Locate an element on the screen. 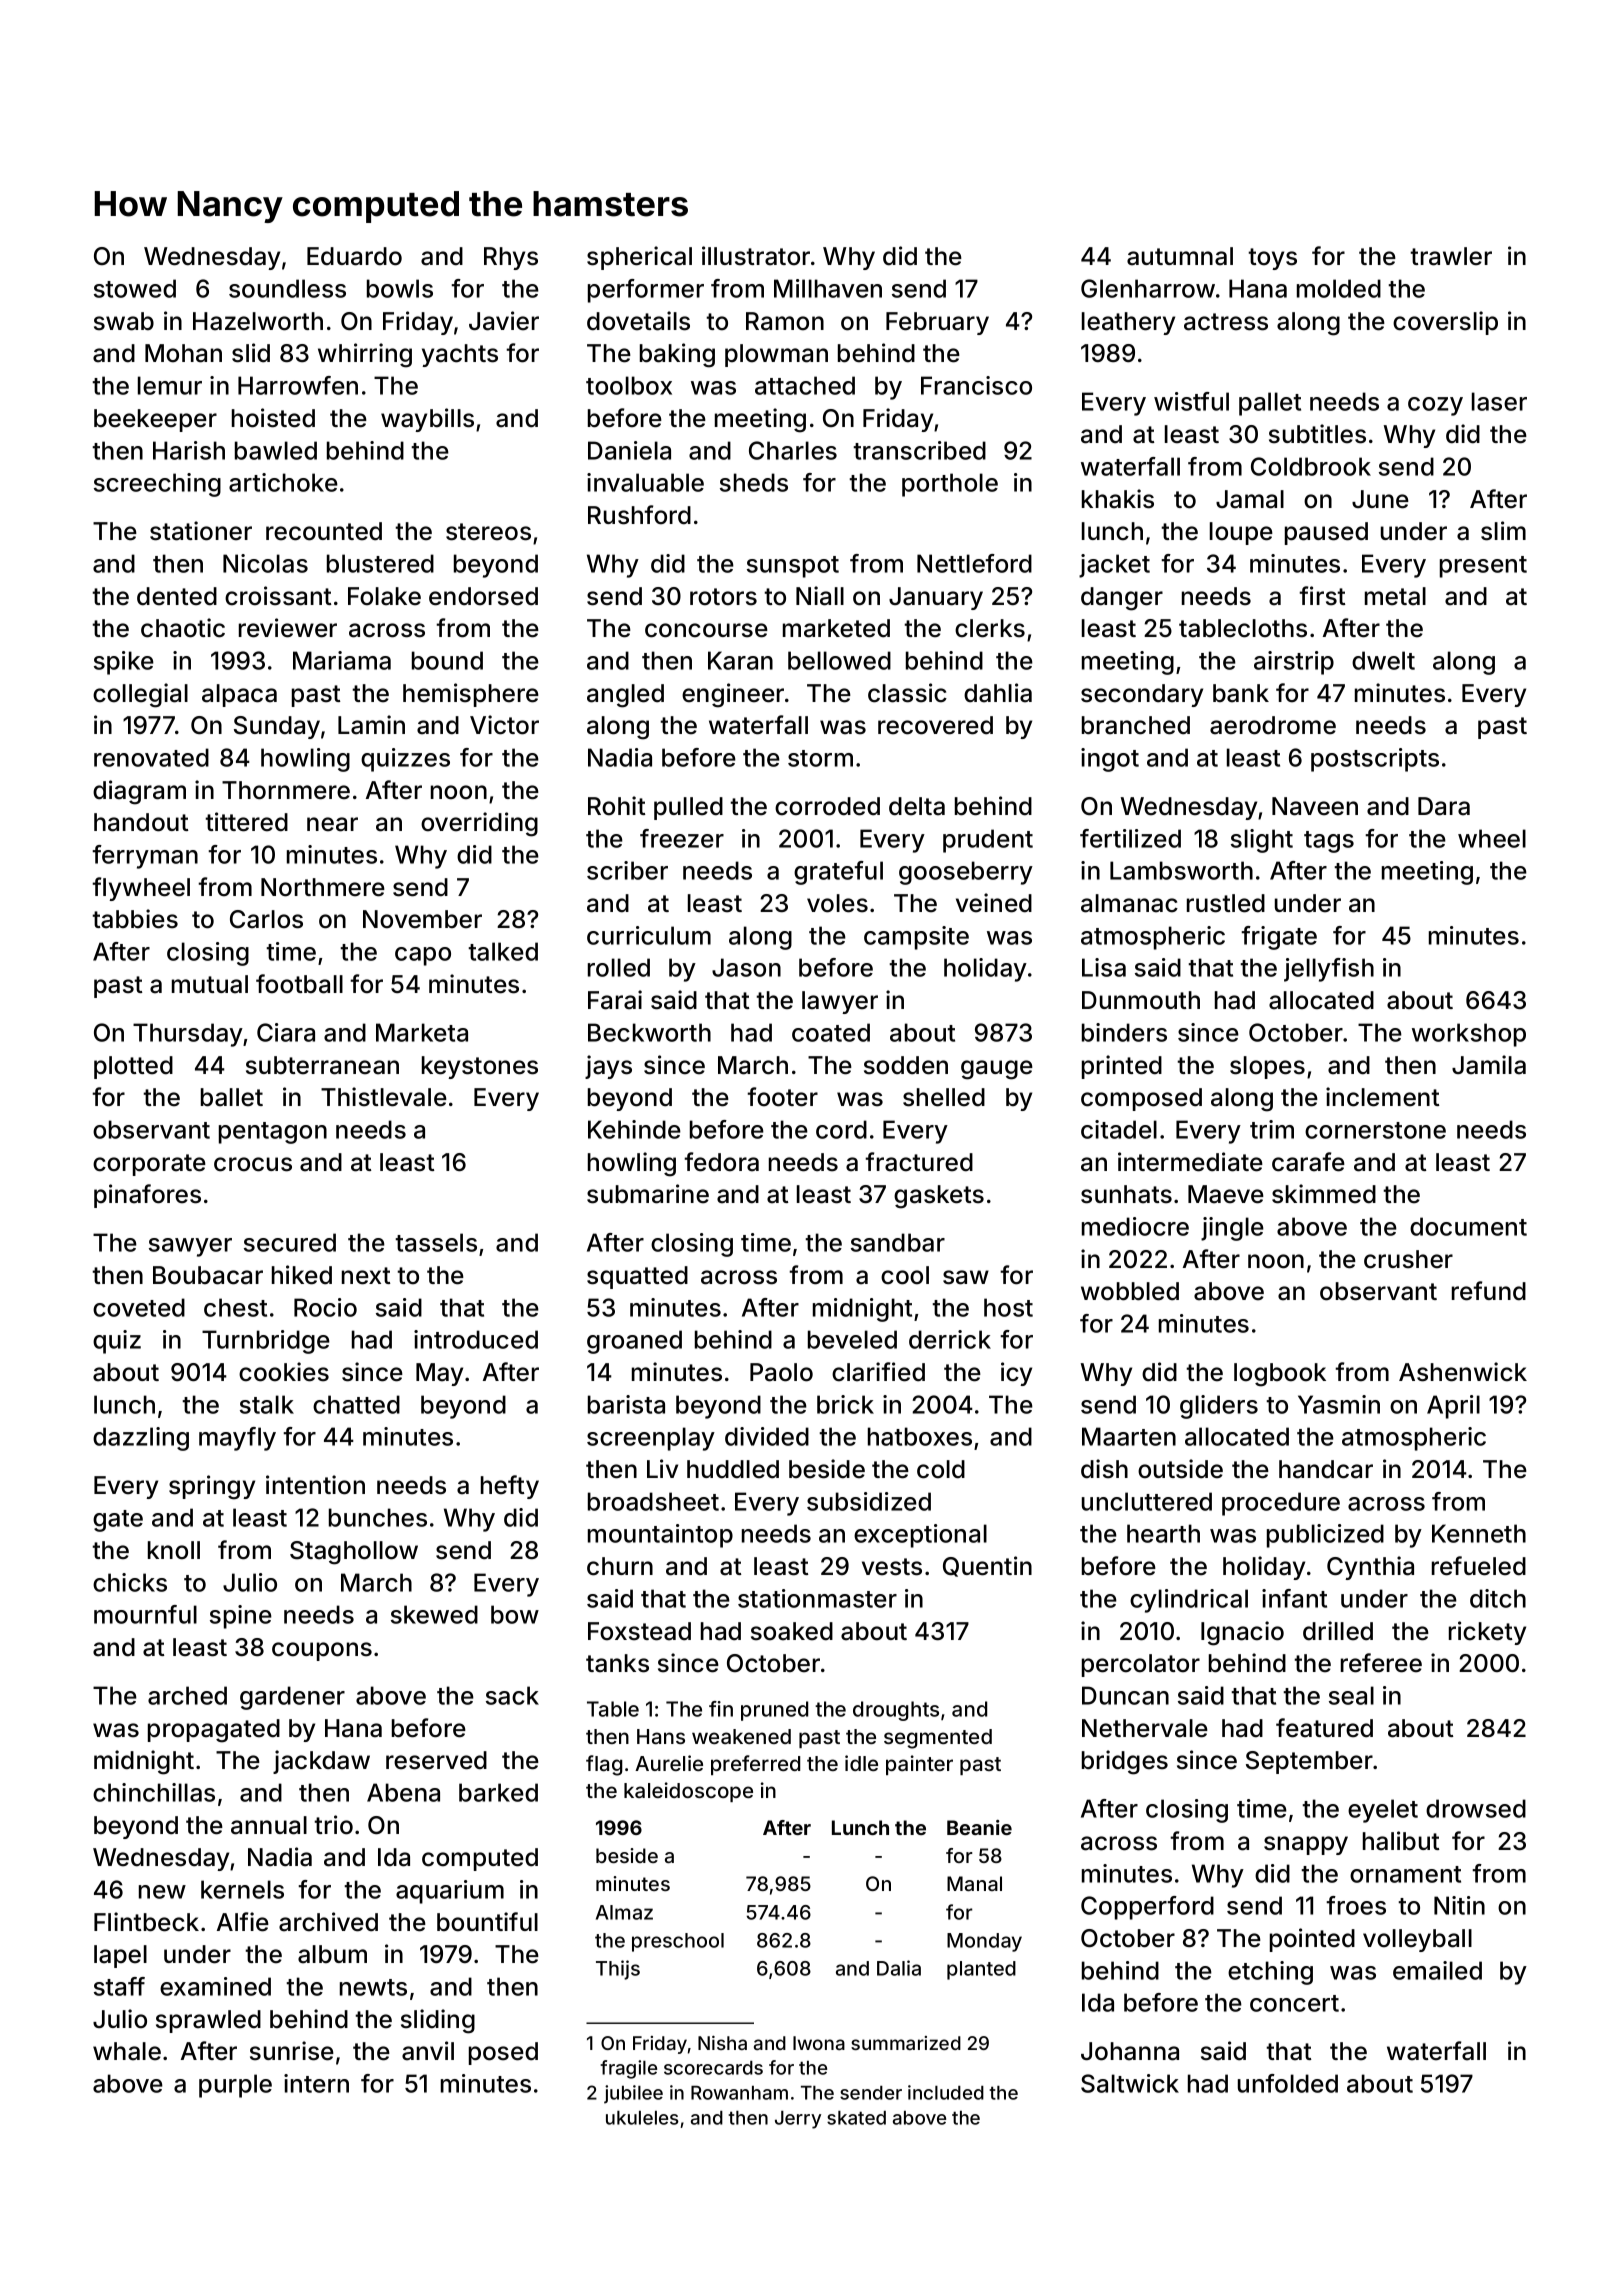  toys is located at coordinates (1272, 259).
